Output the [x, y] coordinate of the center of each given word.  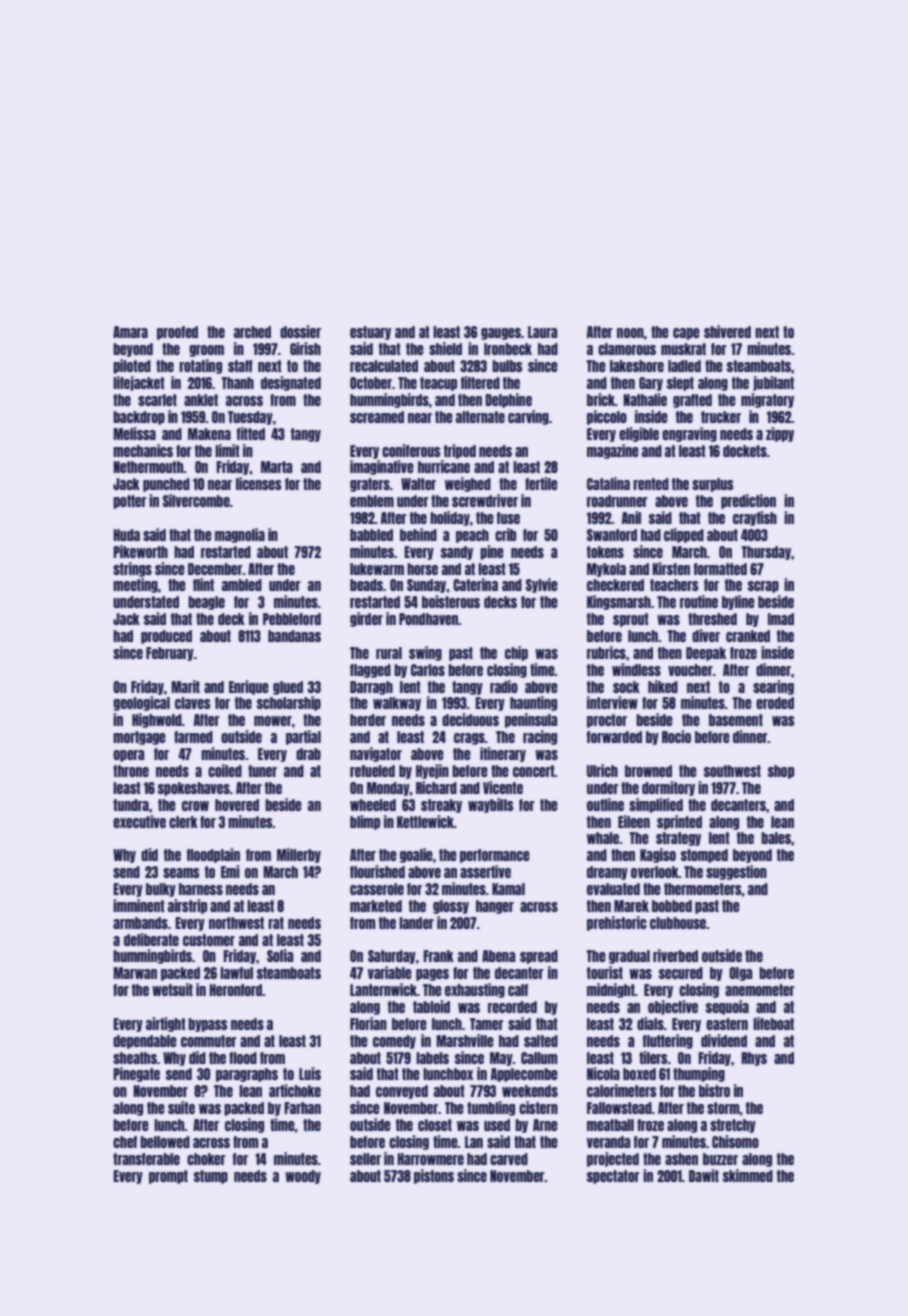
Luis [310, 1073]
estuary [370, 333]
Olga [740, 974]
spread [539, 957]
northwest [236, 923]
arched [252, 332]
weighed [468, 484]
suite [181, 1107]
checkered [615, 585]
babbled [371, 535]
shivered [727, 331]
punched [166, 485]
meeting [135, 585]
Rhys [754, 1059]
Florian [368, 1023]
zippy [780, 434]
